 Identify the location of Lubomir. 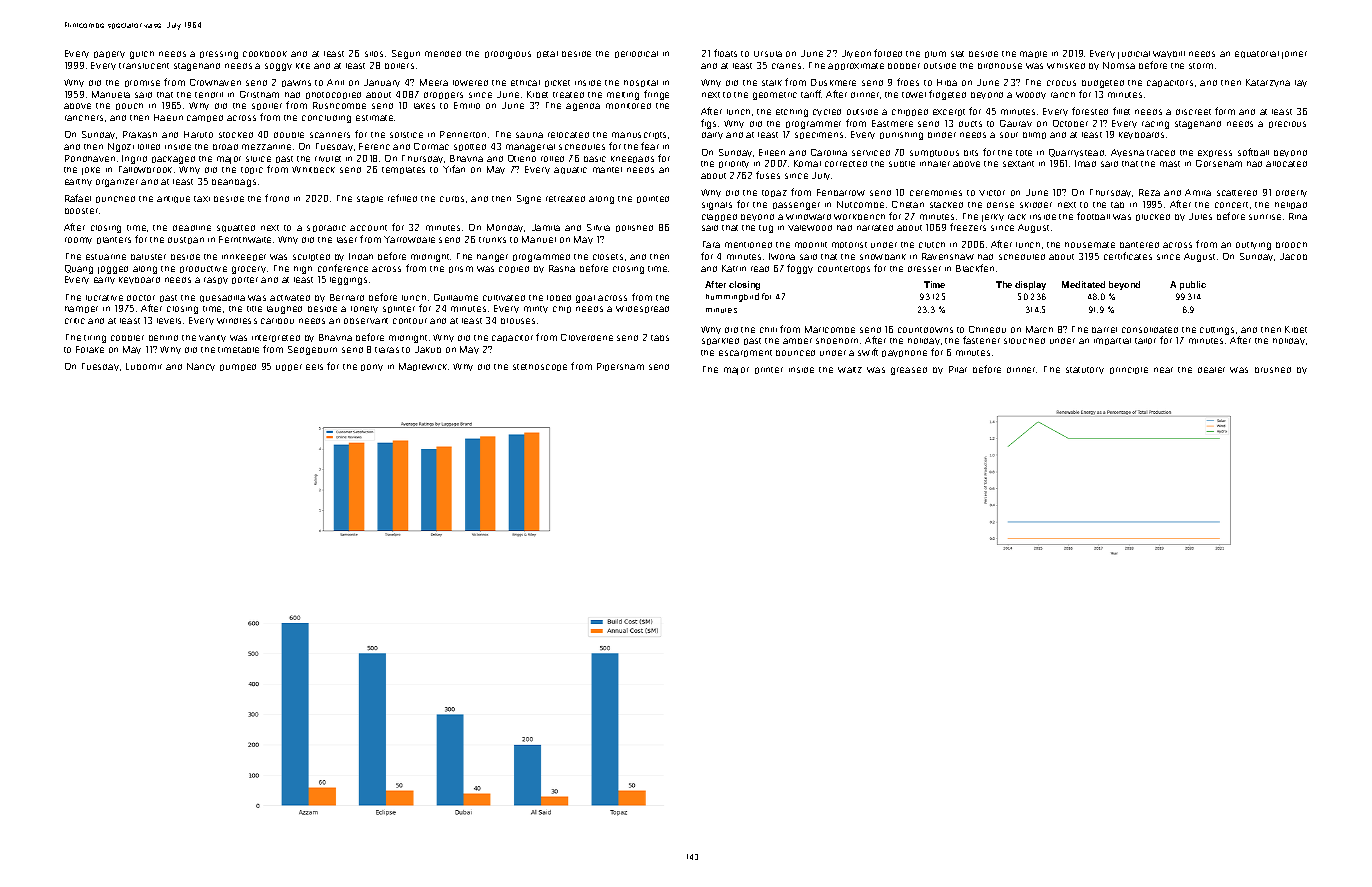
(144, 366).
